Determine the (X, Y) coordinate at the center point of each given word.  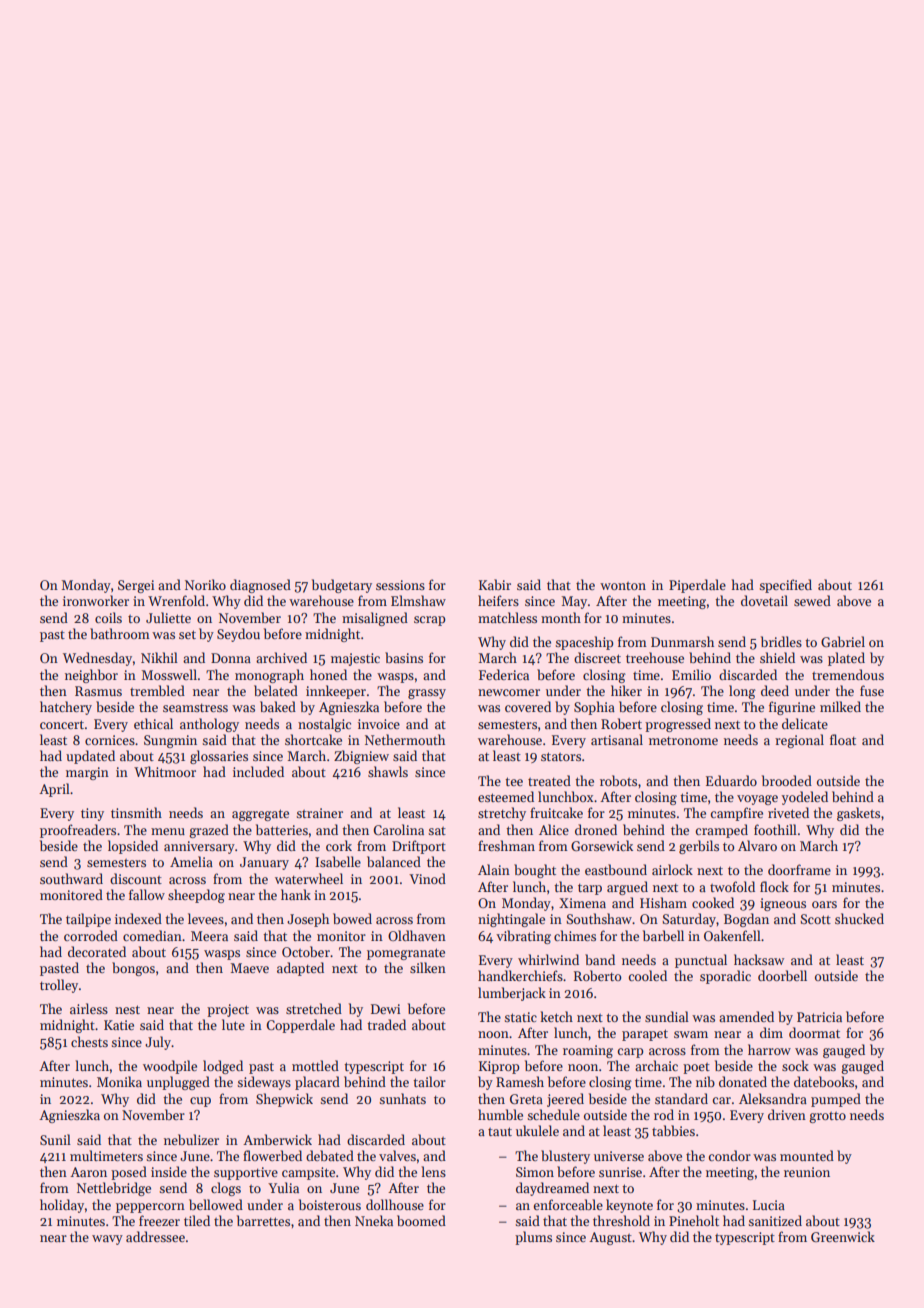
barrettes (263, 1220)
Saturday (689, 920)
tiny (92, 814)
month (561, 617)
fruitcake (556, 812)
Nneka (374, 1220)
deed (775, 690)
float (843, 739)
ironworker (96, 600)
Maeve (250, 968)
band (600, 959)
